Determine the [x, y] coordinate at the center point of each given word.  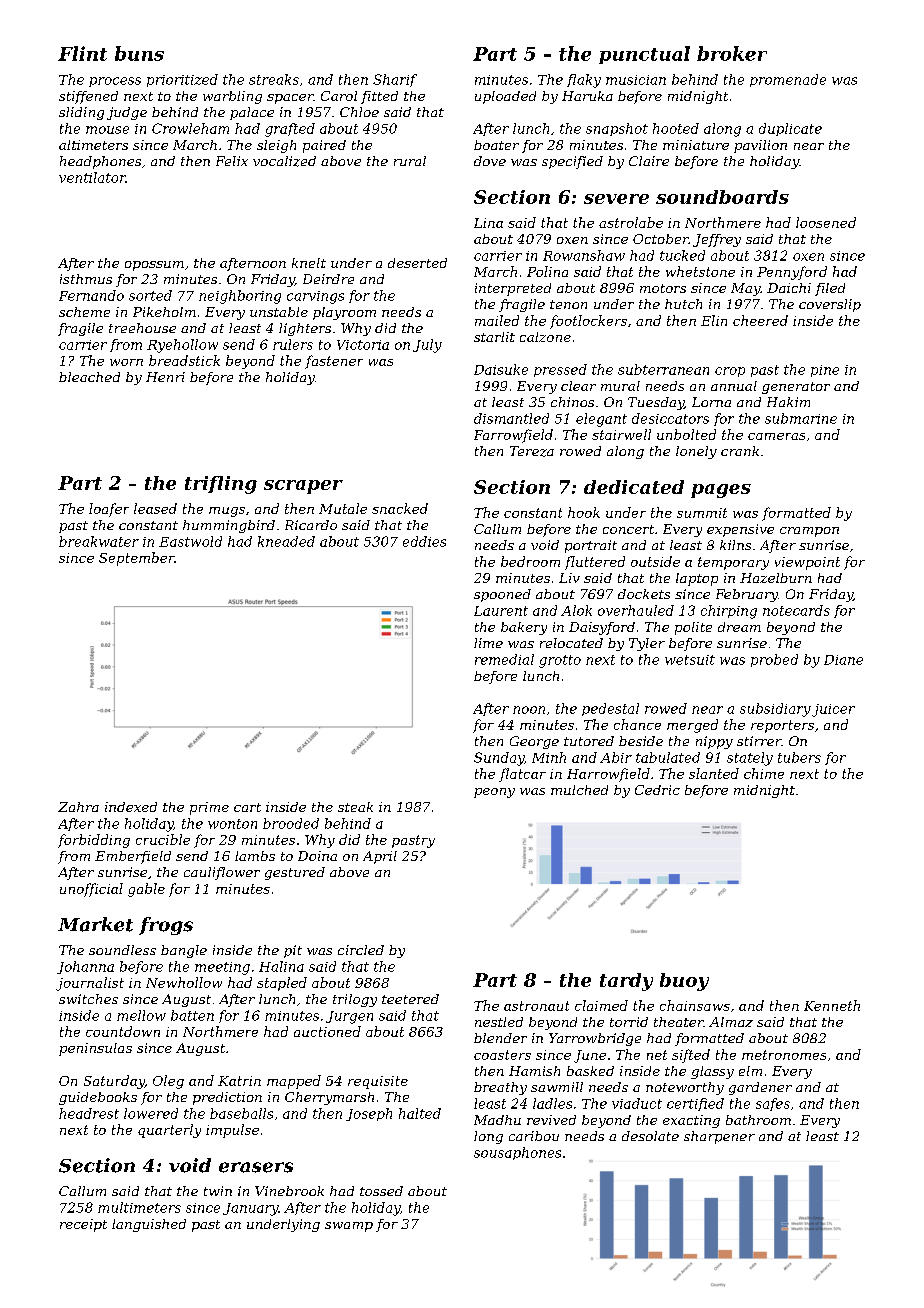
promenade [788, 80]
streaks [274, 79]
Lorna [711, 402]
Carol [339, 96]
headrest [89, 1113]
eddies [424, 541]
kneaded [286, 541]
